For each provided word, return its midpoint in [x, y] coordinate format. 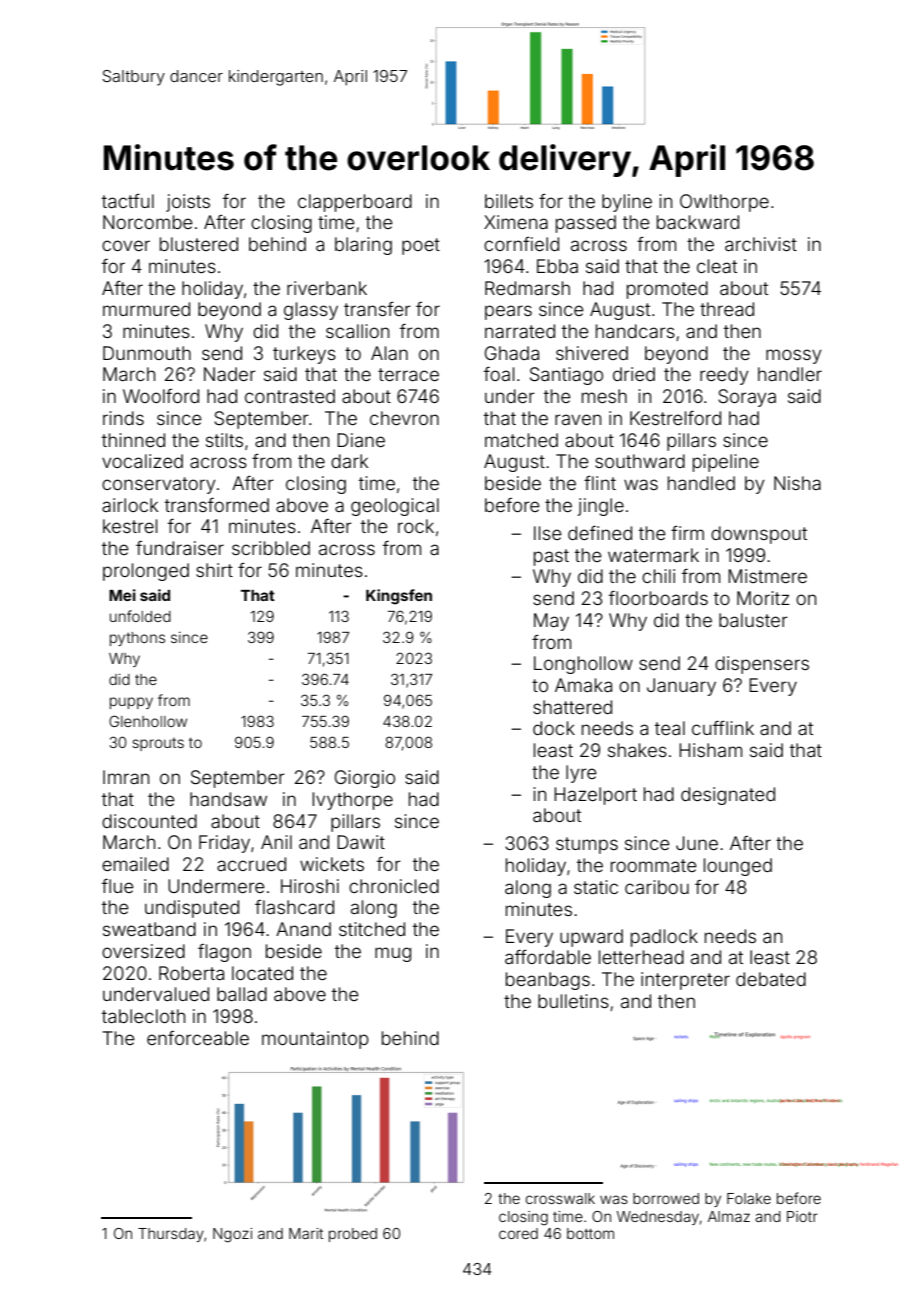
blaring [363, 246]
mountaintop [315, 1040]
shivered [592, 353]
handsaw [228, 799]
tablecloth [143, 1016]
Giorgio [365, 779]
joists [188, 203]
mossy [794, 356]
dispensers [762, 665]
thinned [133, 440]
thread [727, 309]
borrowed [666, 1198]
